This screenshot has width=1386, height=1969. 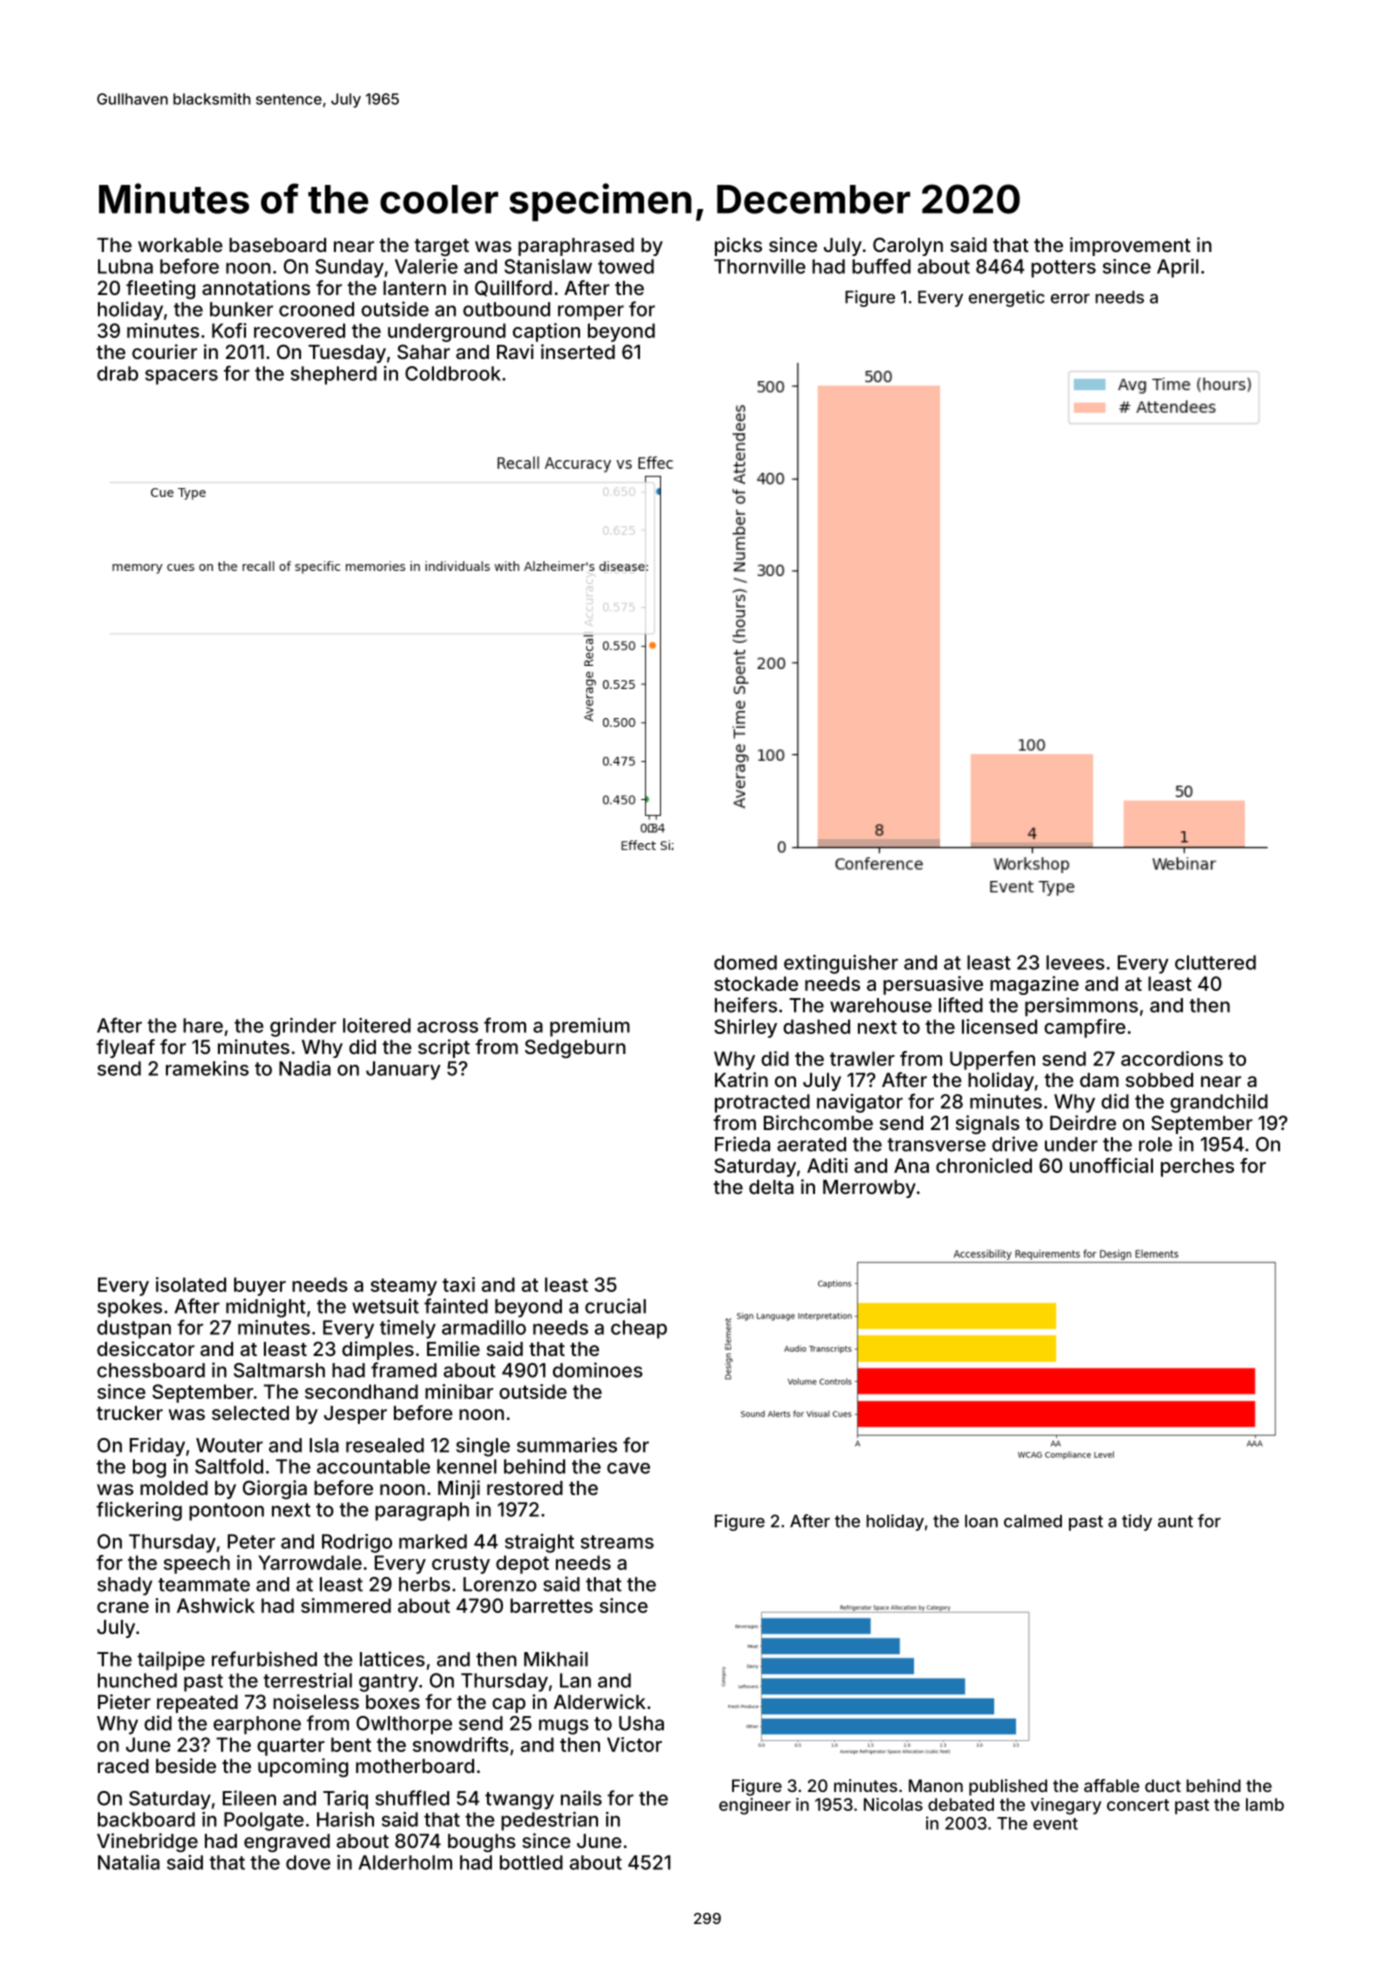 What do you see at coordinates (277, 245) in the screenshot?
I see `baseboard` at bounding box center [277, 245].
